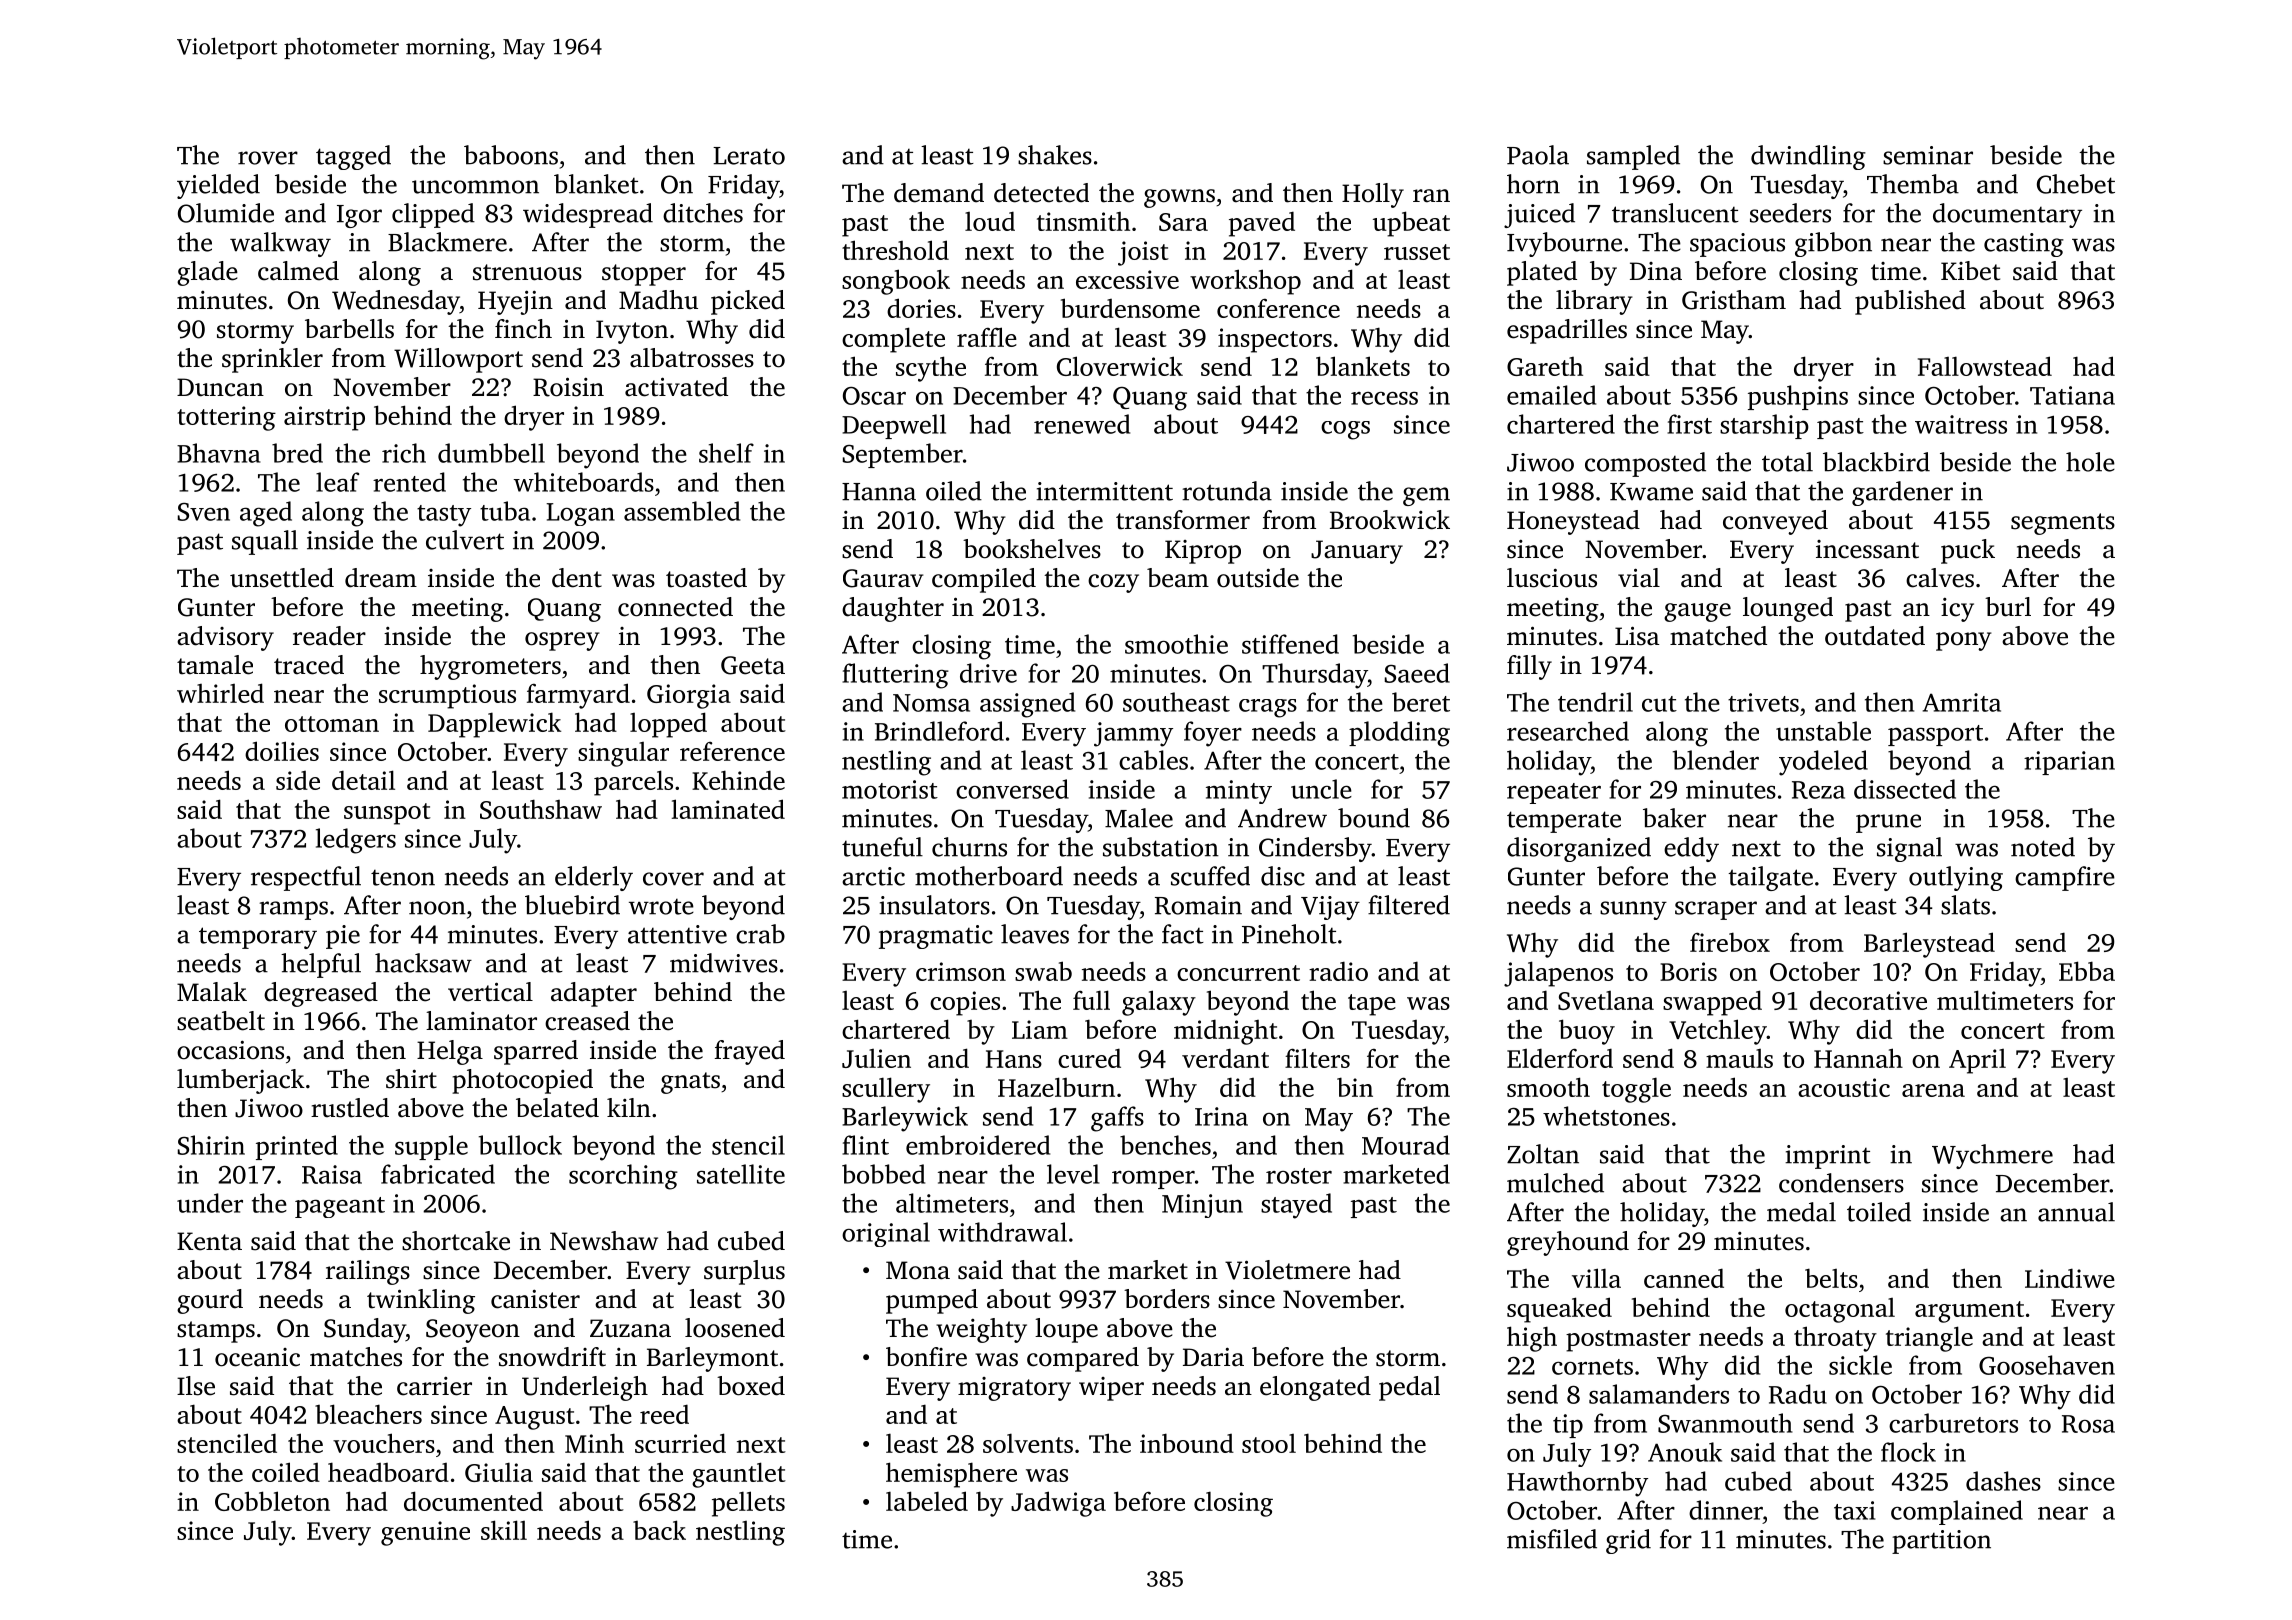  What do you see at coordinates (1675, 213) in the screenshot?
I see `translucent` at bounding box center [1675, 213].
